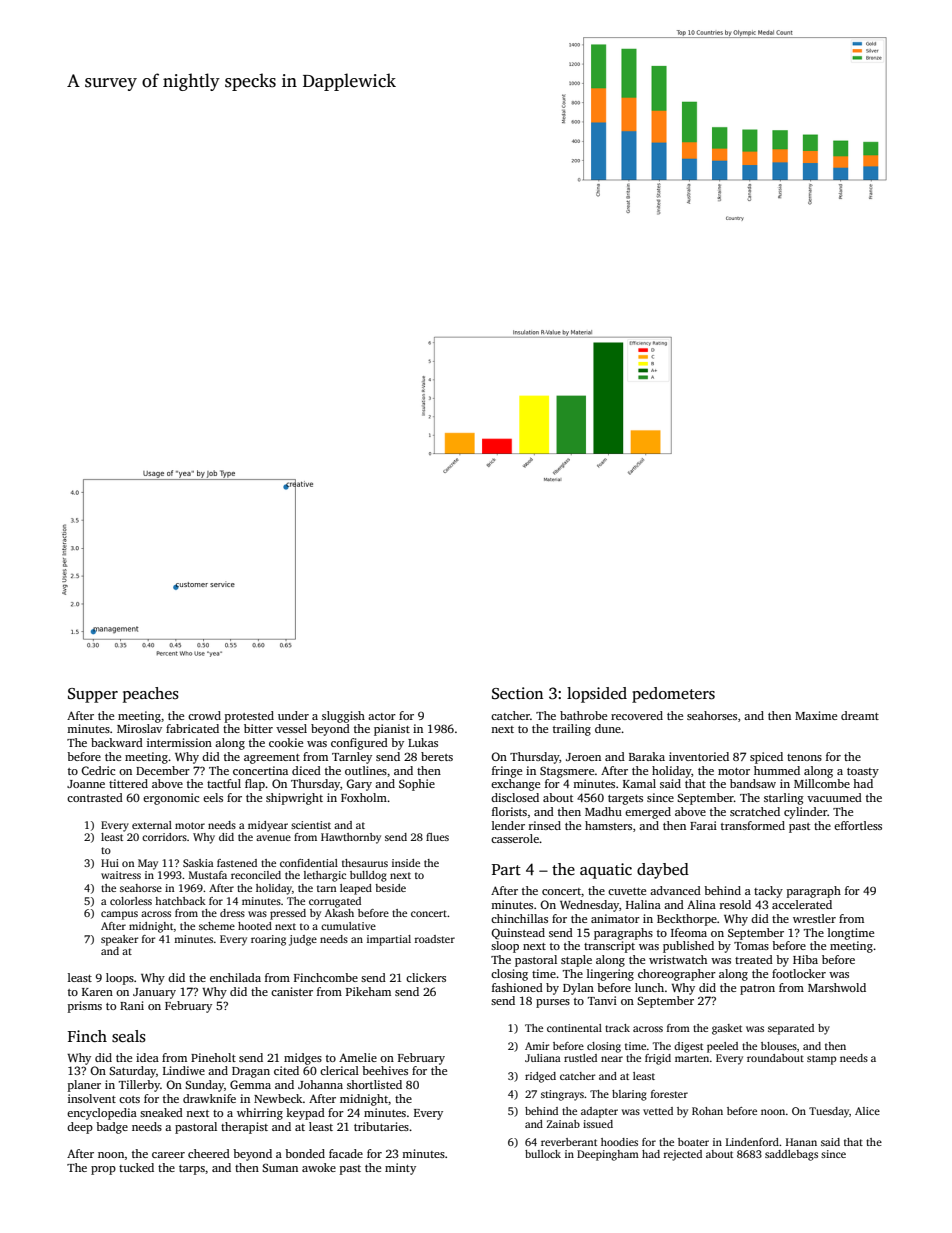 Image resolution: width=952 pixels, height=1233 pixels. What do you see at coordinates (799, 973) in the screenshot?
I see `footlocker` at bounding box center [799, 973].
